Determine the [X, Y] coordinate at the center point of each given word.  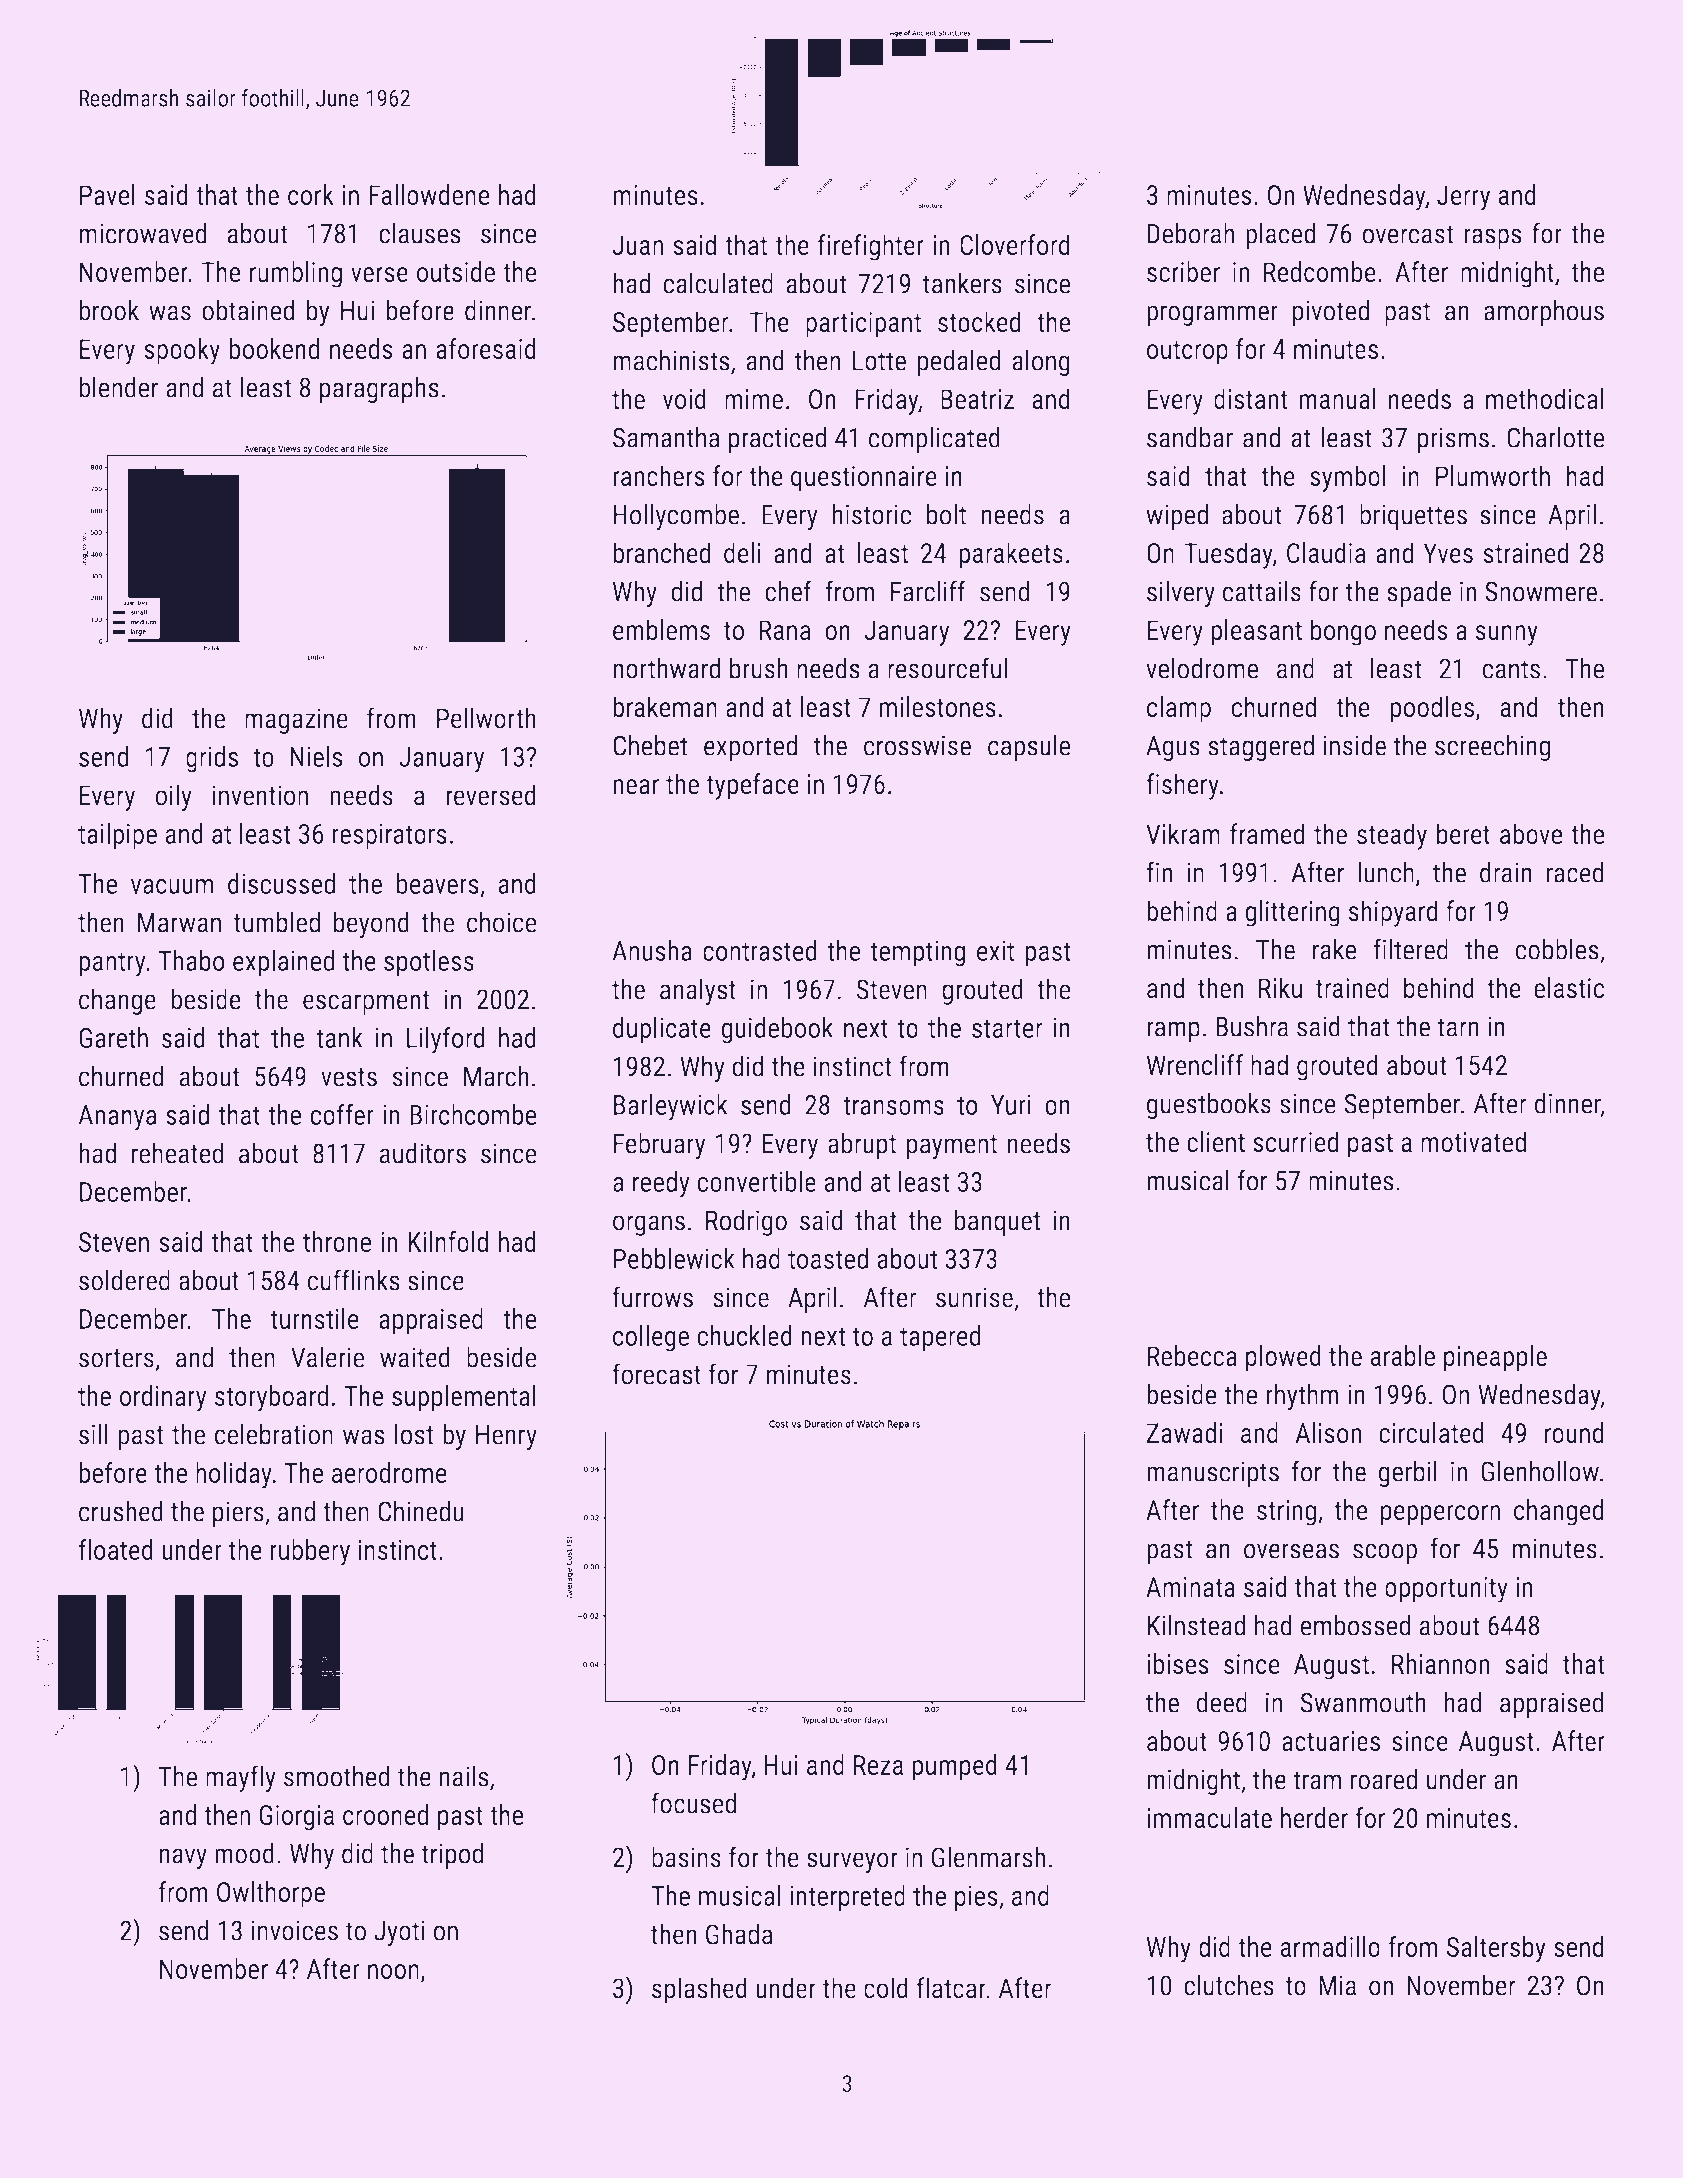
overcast [1408, 234]
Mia [1337, 1985]
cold [886, 1988]
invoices [295, 1930]
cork [311, 194]
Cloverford [1015, 244]
